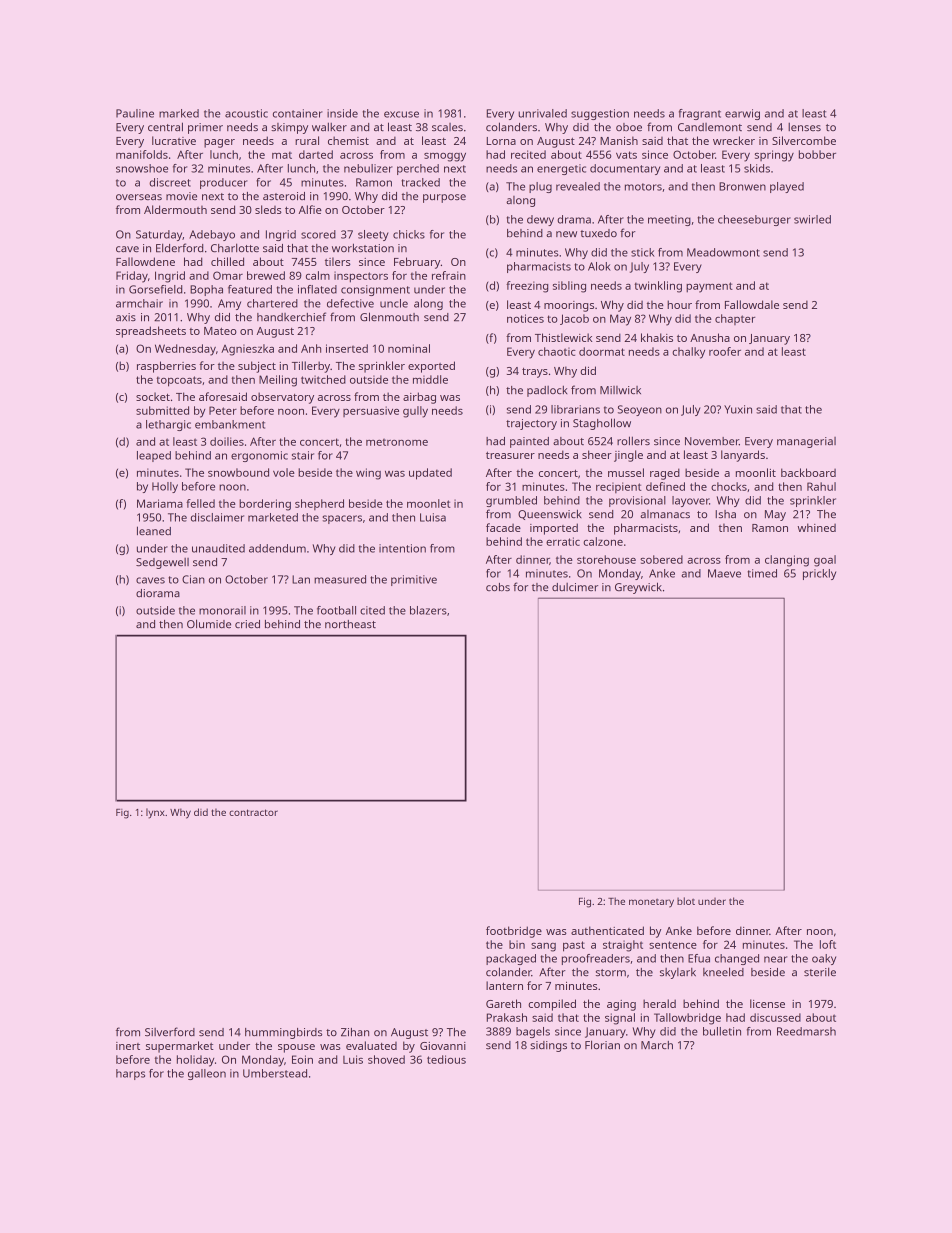  I want to click on lenses, so click(804, 127).
